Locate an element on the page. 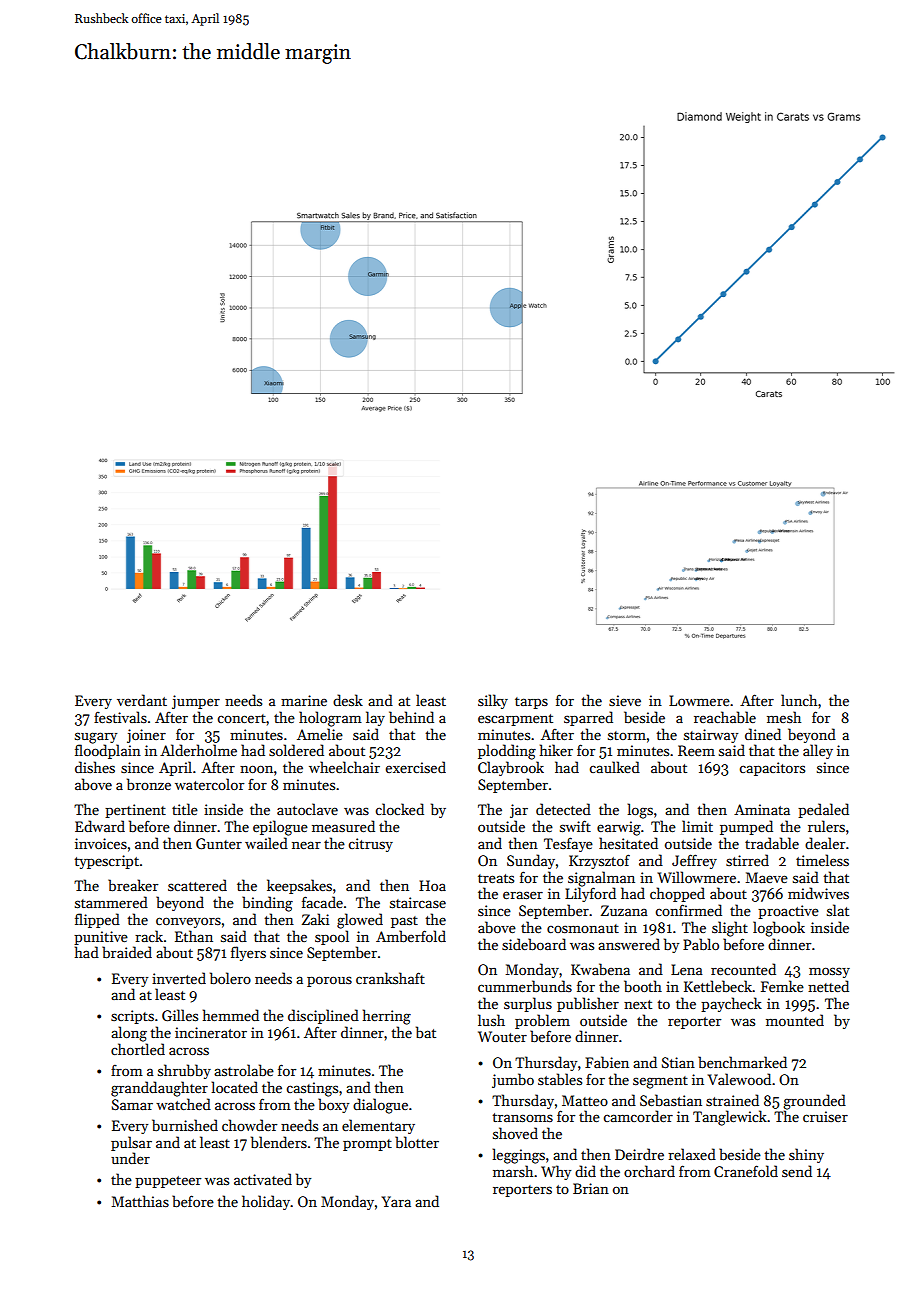 This page has width=924, height=1308. pertinent is located at coordinates (135, 811).
